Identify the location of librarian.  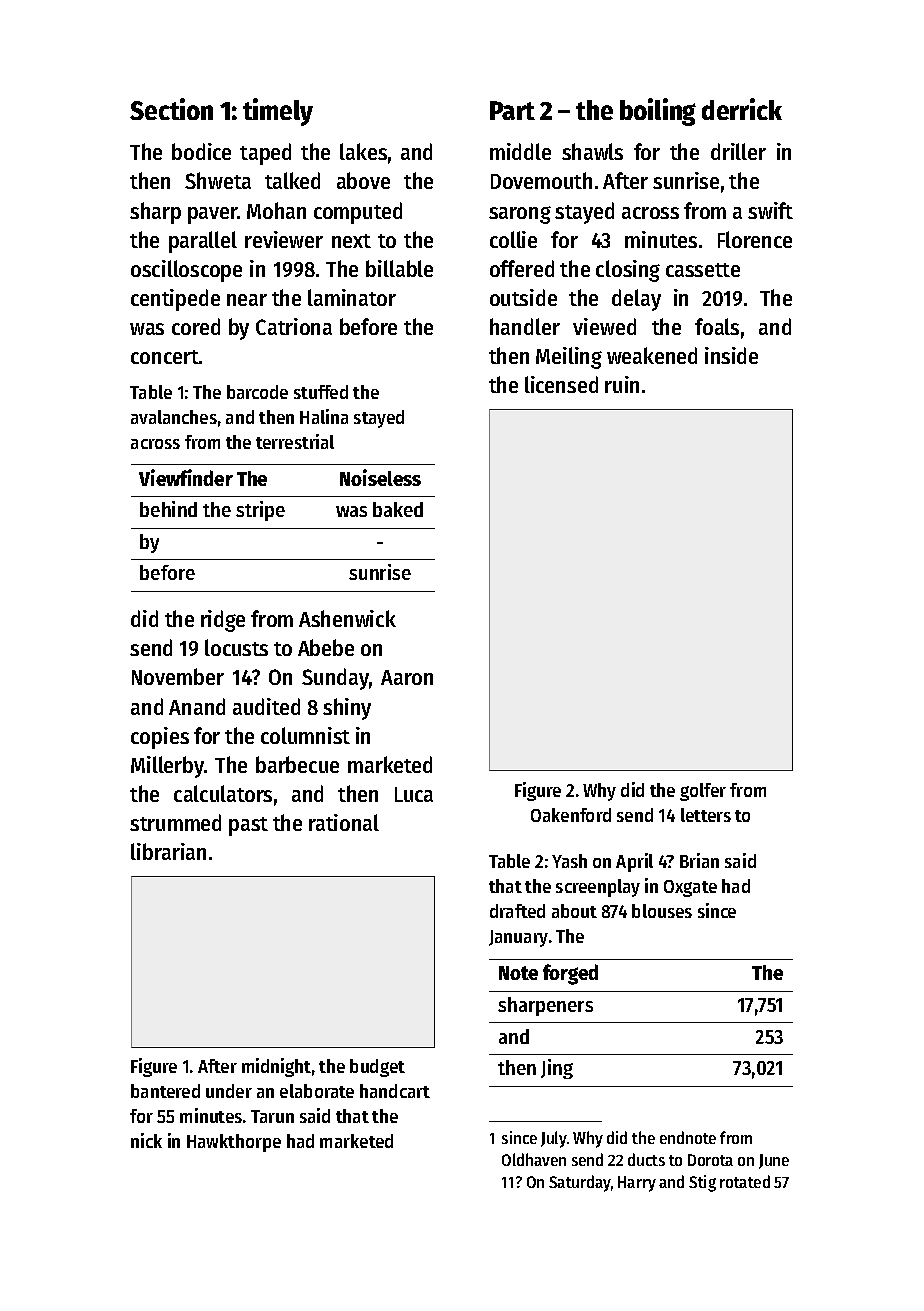
(168, 851).
